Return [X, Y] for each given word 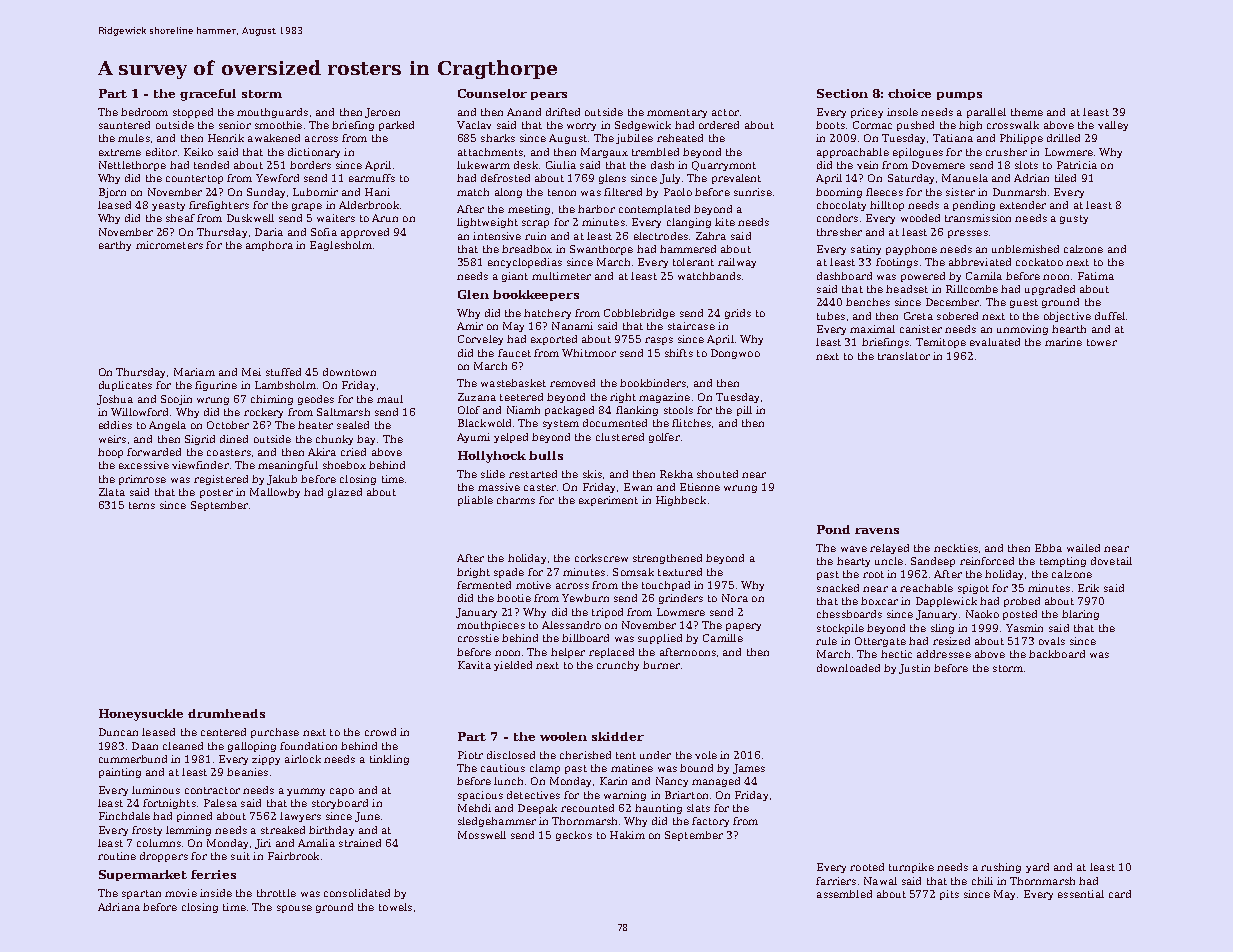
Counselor [492, 93]
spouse [294, 909]
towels [395, 907]
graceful [208, 95]
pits [949, 895]
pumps [959, 96]
